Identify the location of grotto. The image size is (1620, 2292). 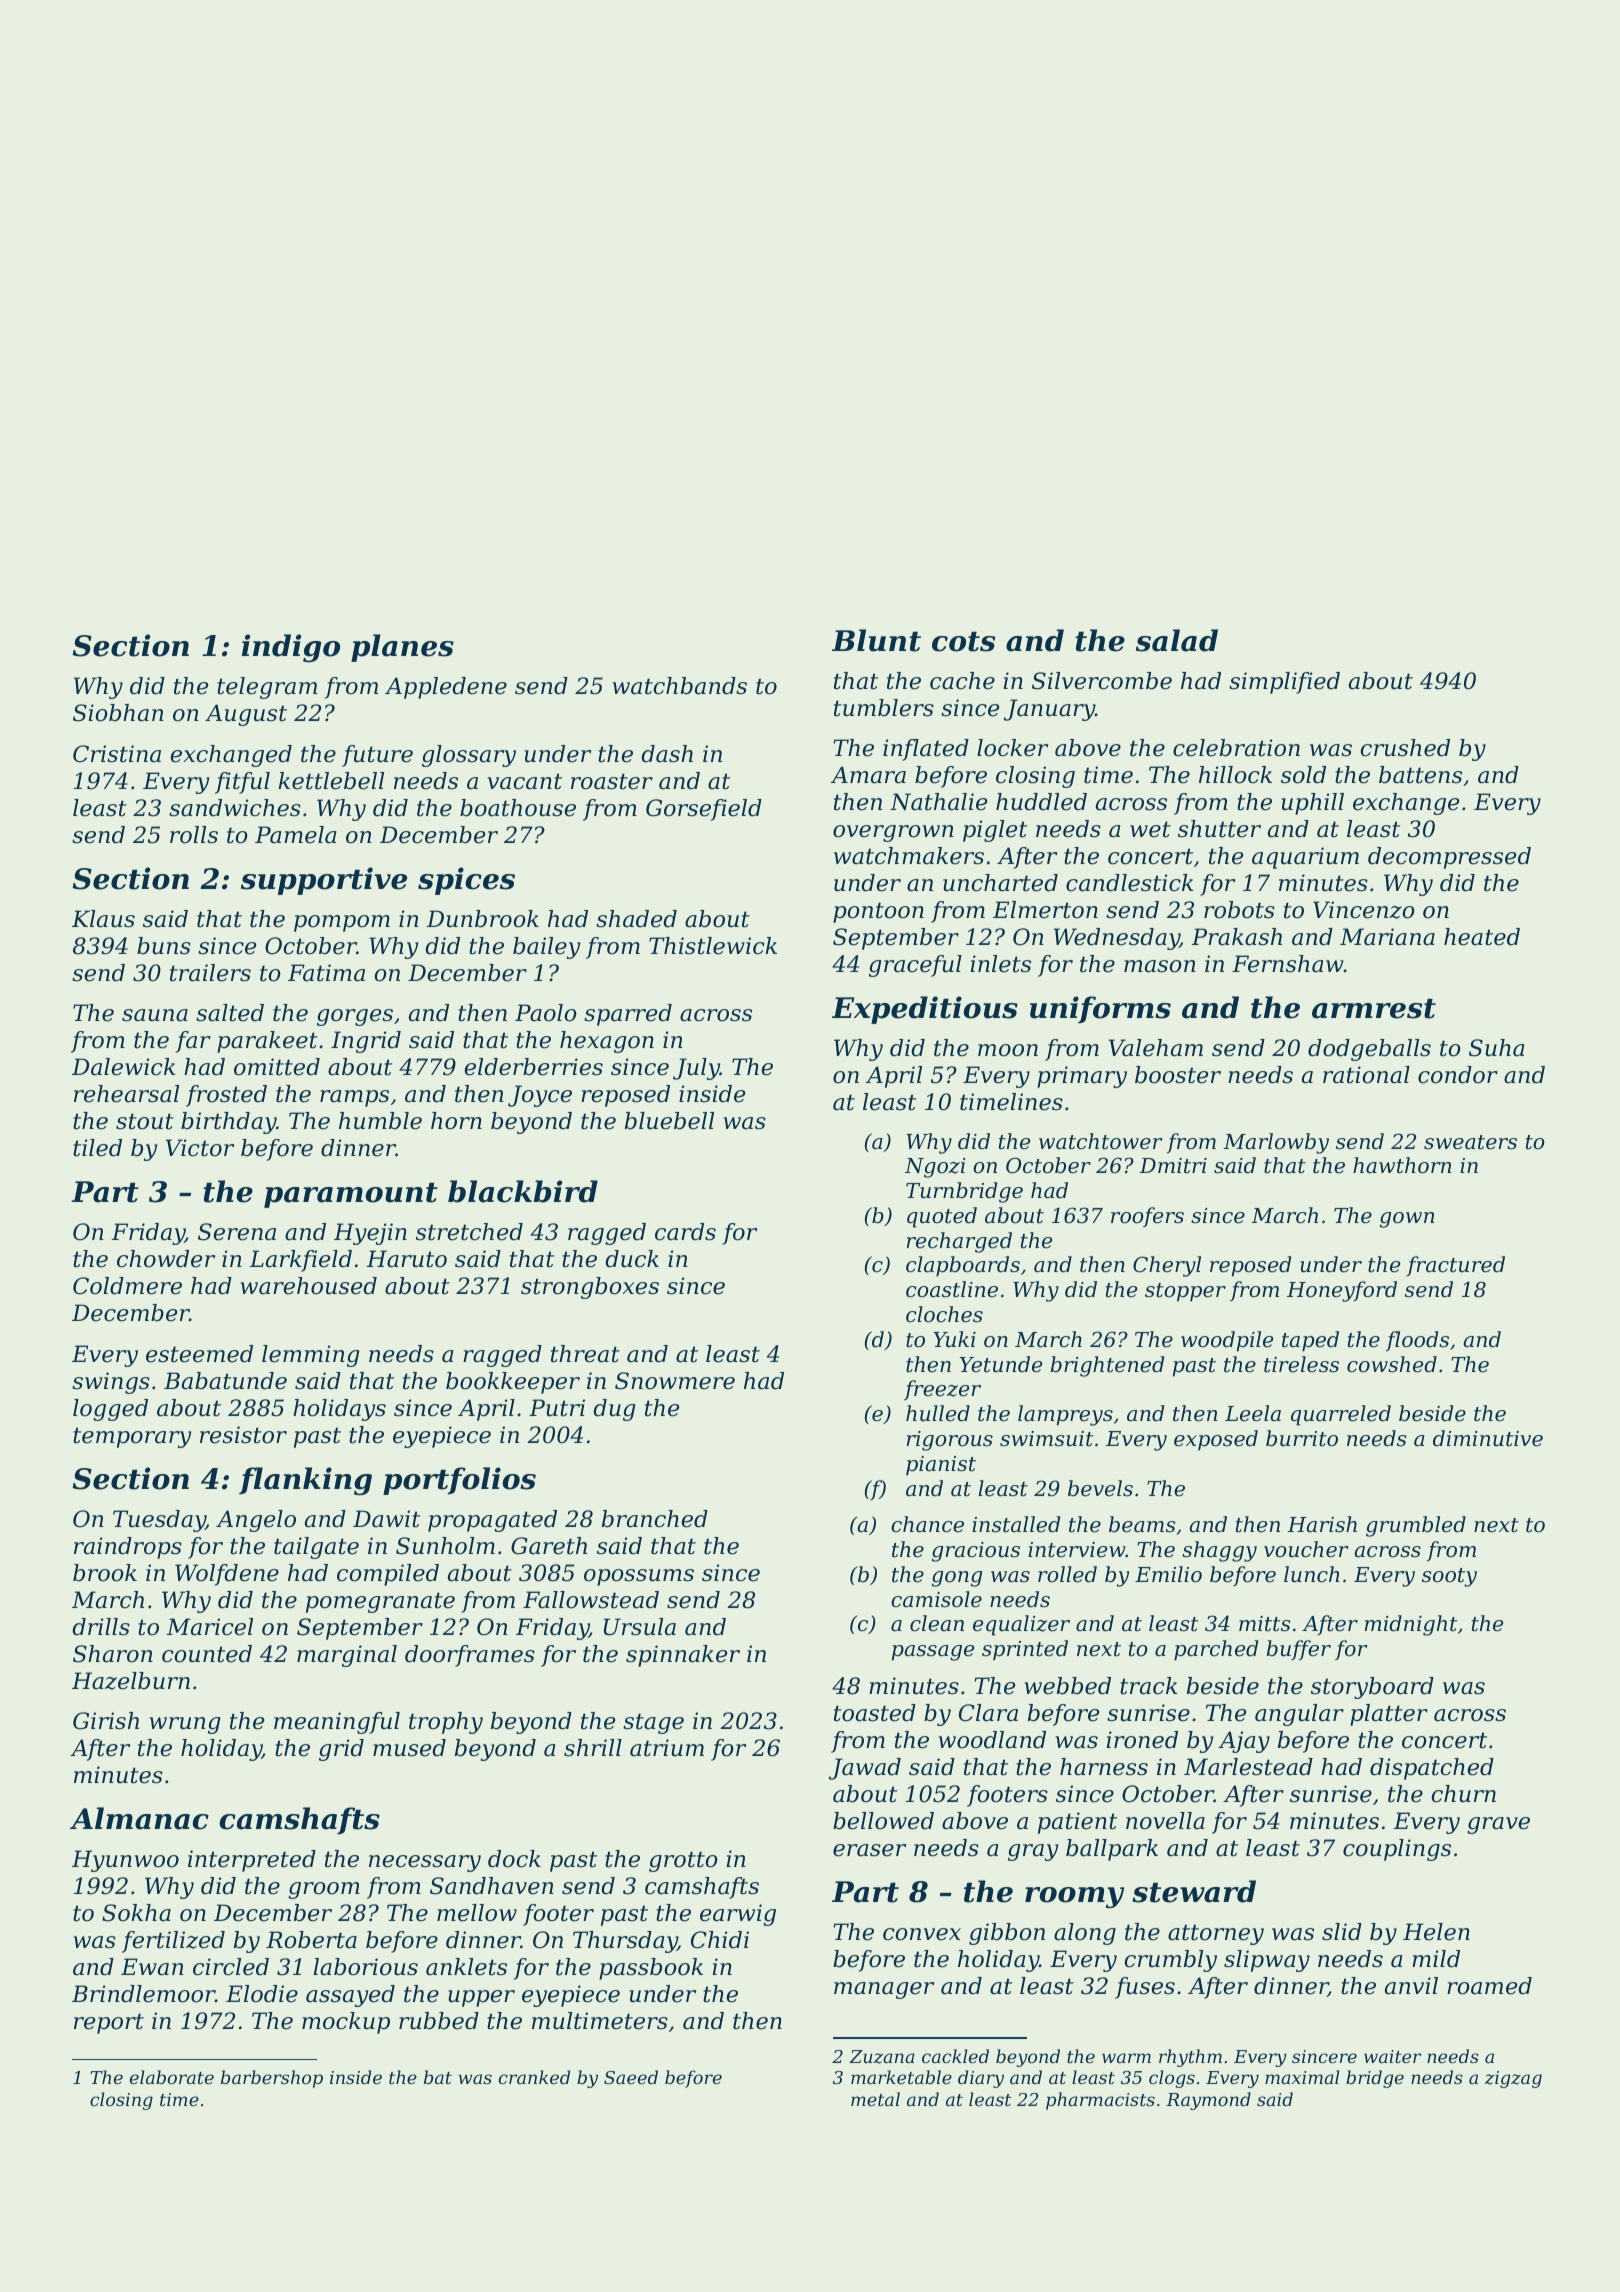
(683, 1861).
